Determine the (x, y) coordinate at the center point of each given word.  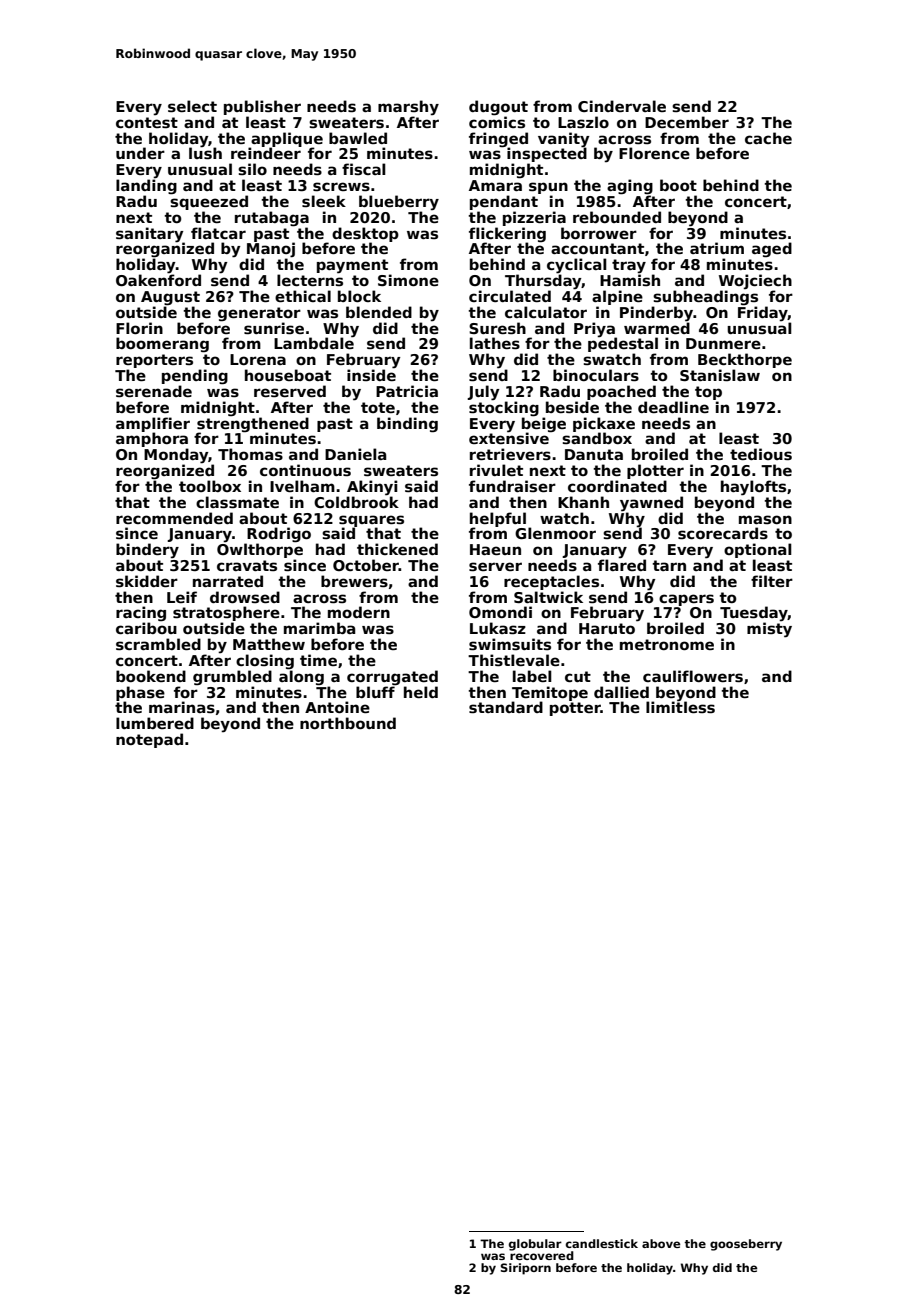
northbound (348, 723)
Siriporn (526, 1269)
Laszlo (583, 122)
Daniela (355, 454)
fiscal (364, 169)
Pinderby (656, 314)
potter (575, 709)
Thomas (250, 454)
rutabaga (272, 219)
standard (506, 707)
